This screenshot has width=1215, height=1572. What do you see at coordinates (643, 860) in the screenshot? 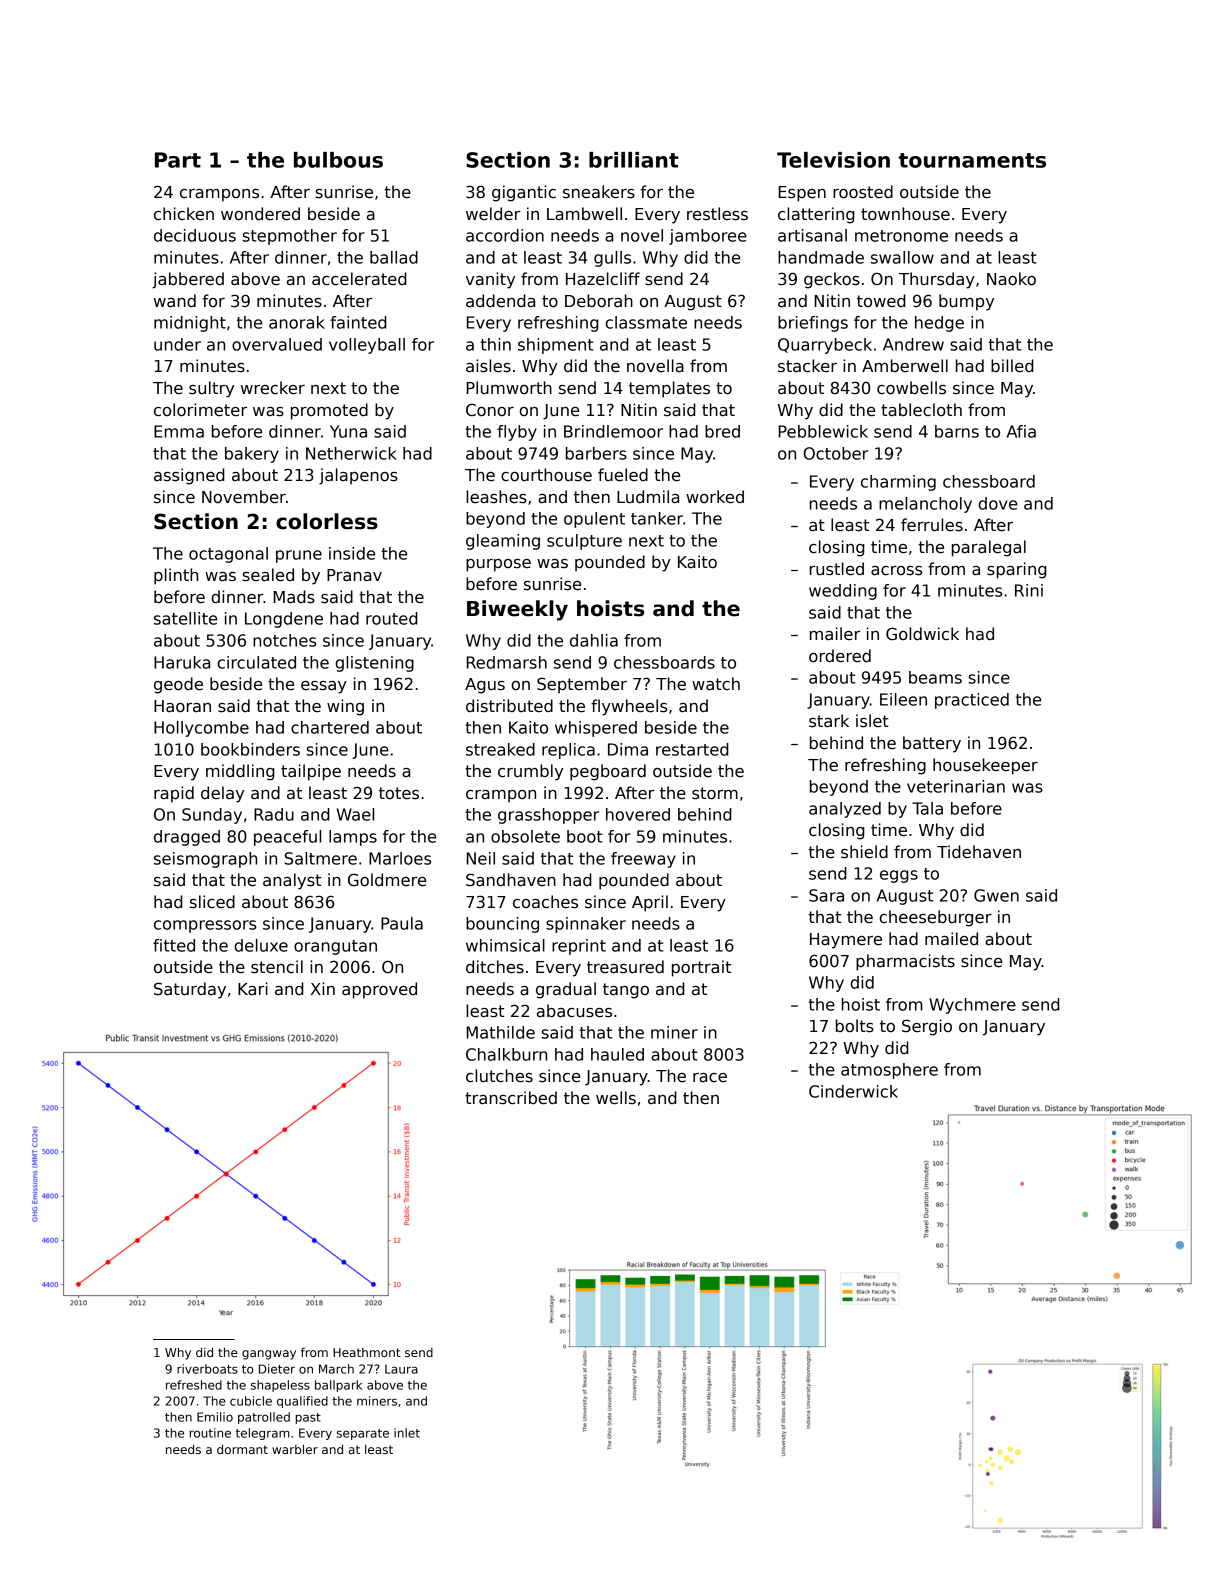
I see `freeway` at bounding box center [643, 860].
